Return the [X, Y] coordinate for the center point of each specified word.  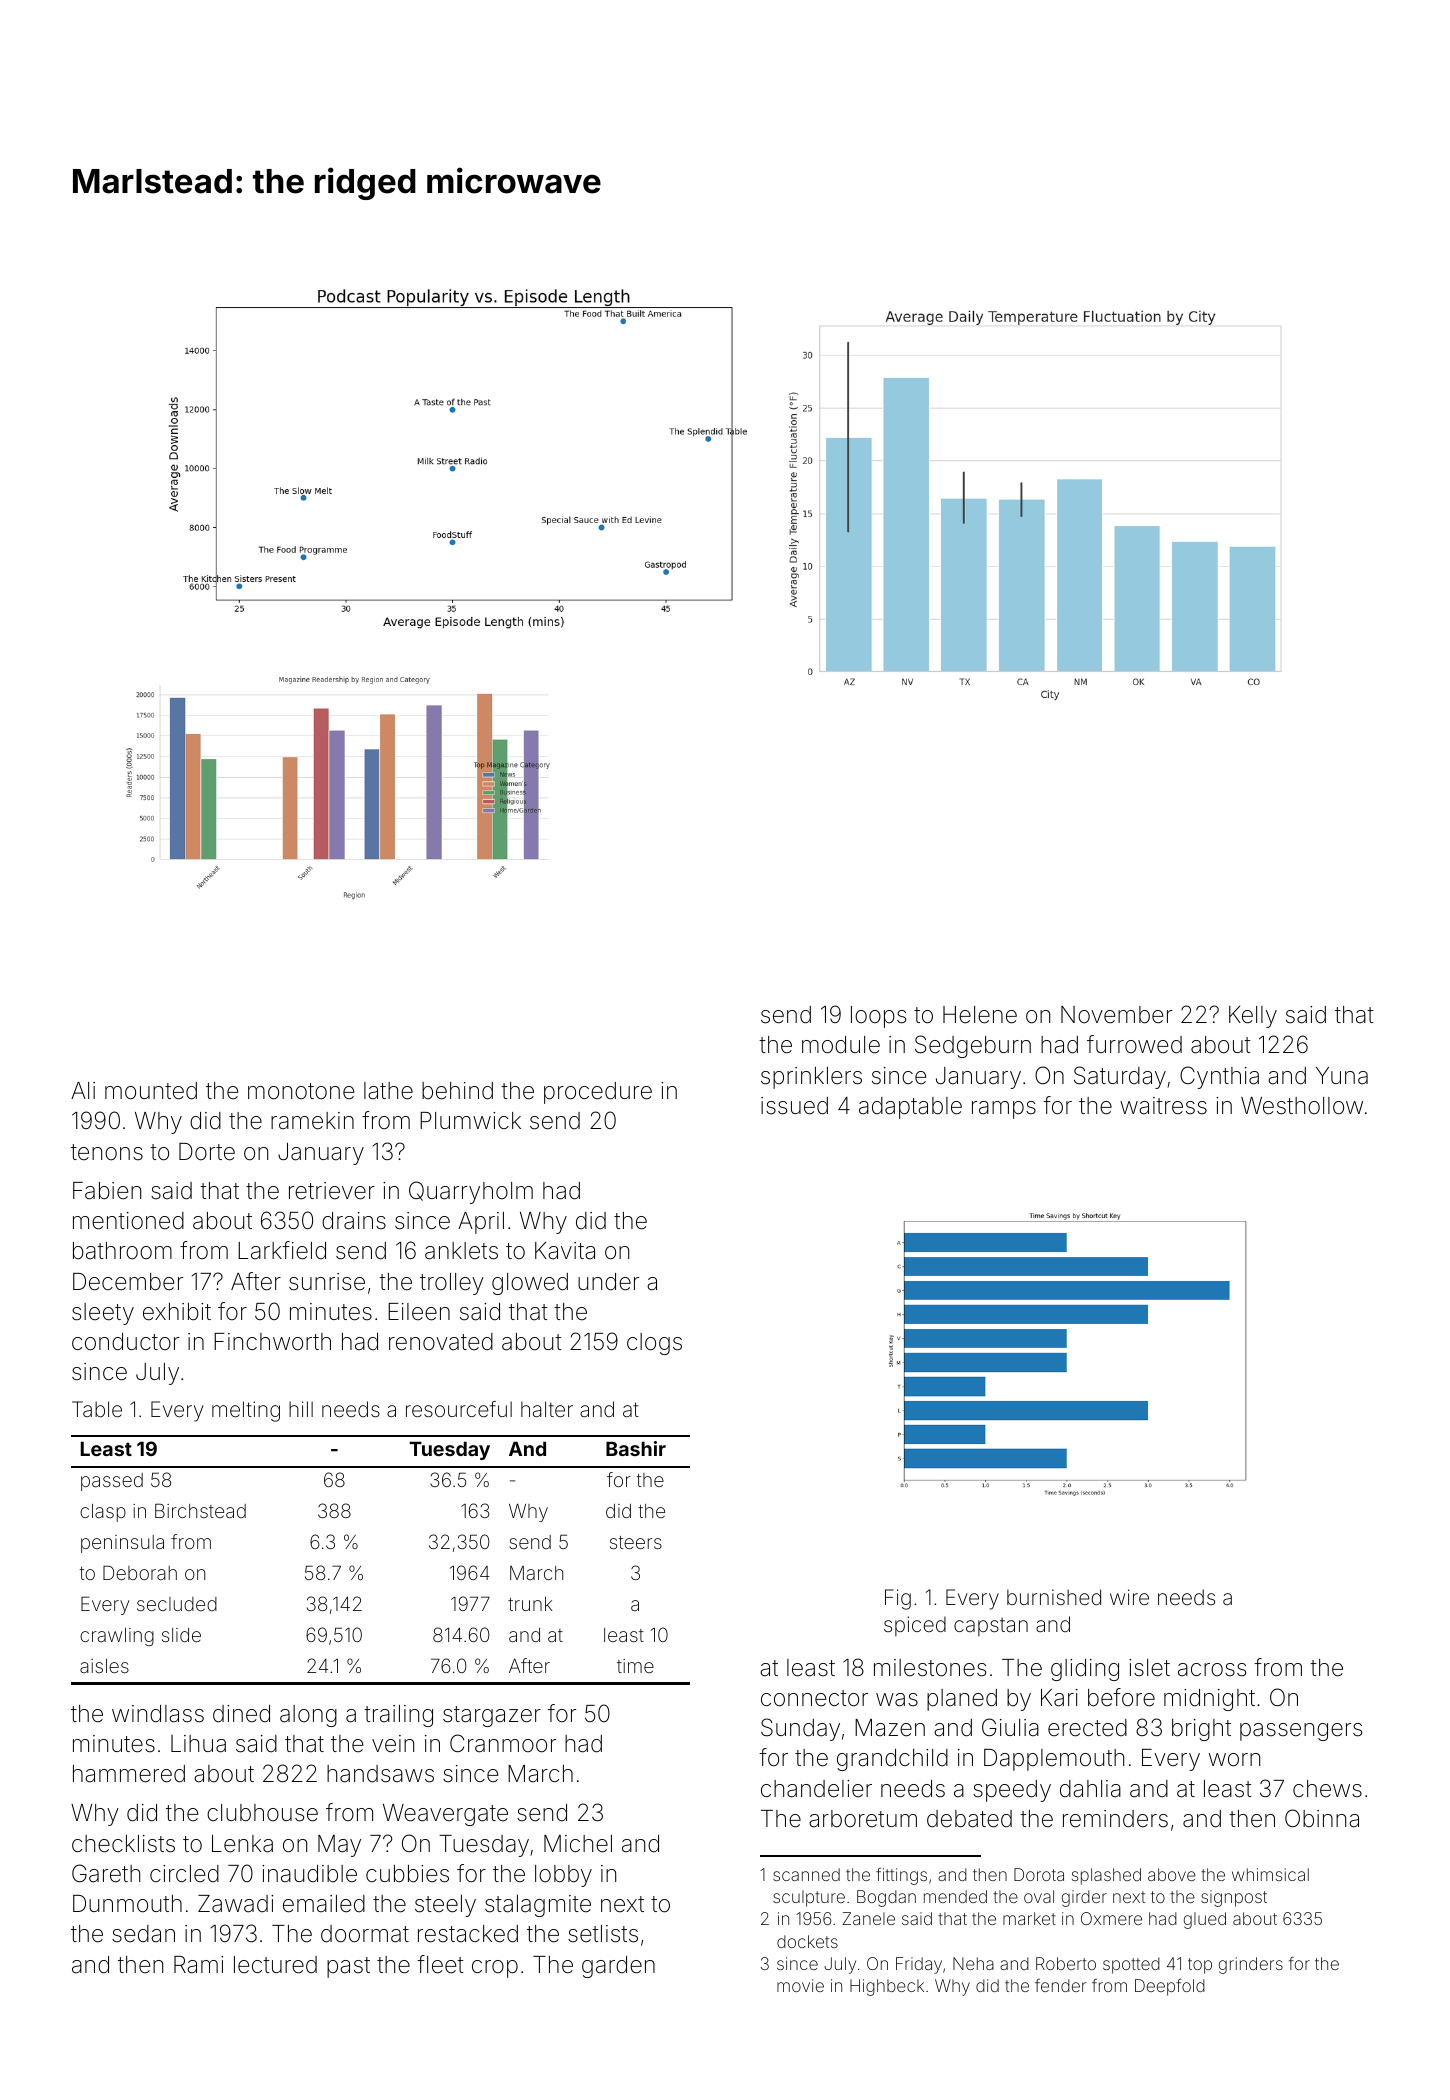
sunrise [327, 1282]
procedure [598, 1093]
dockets [807, 1941]
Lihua [198, 1744]
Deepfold [1170, 1987]
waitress [1163, 1106]
